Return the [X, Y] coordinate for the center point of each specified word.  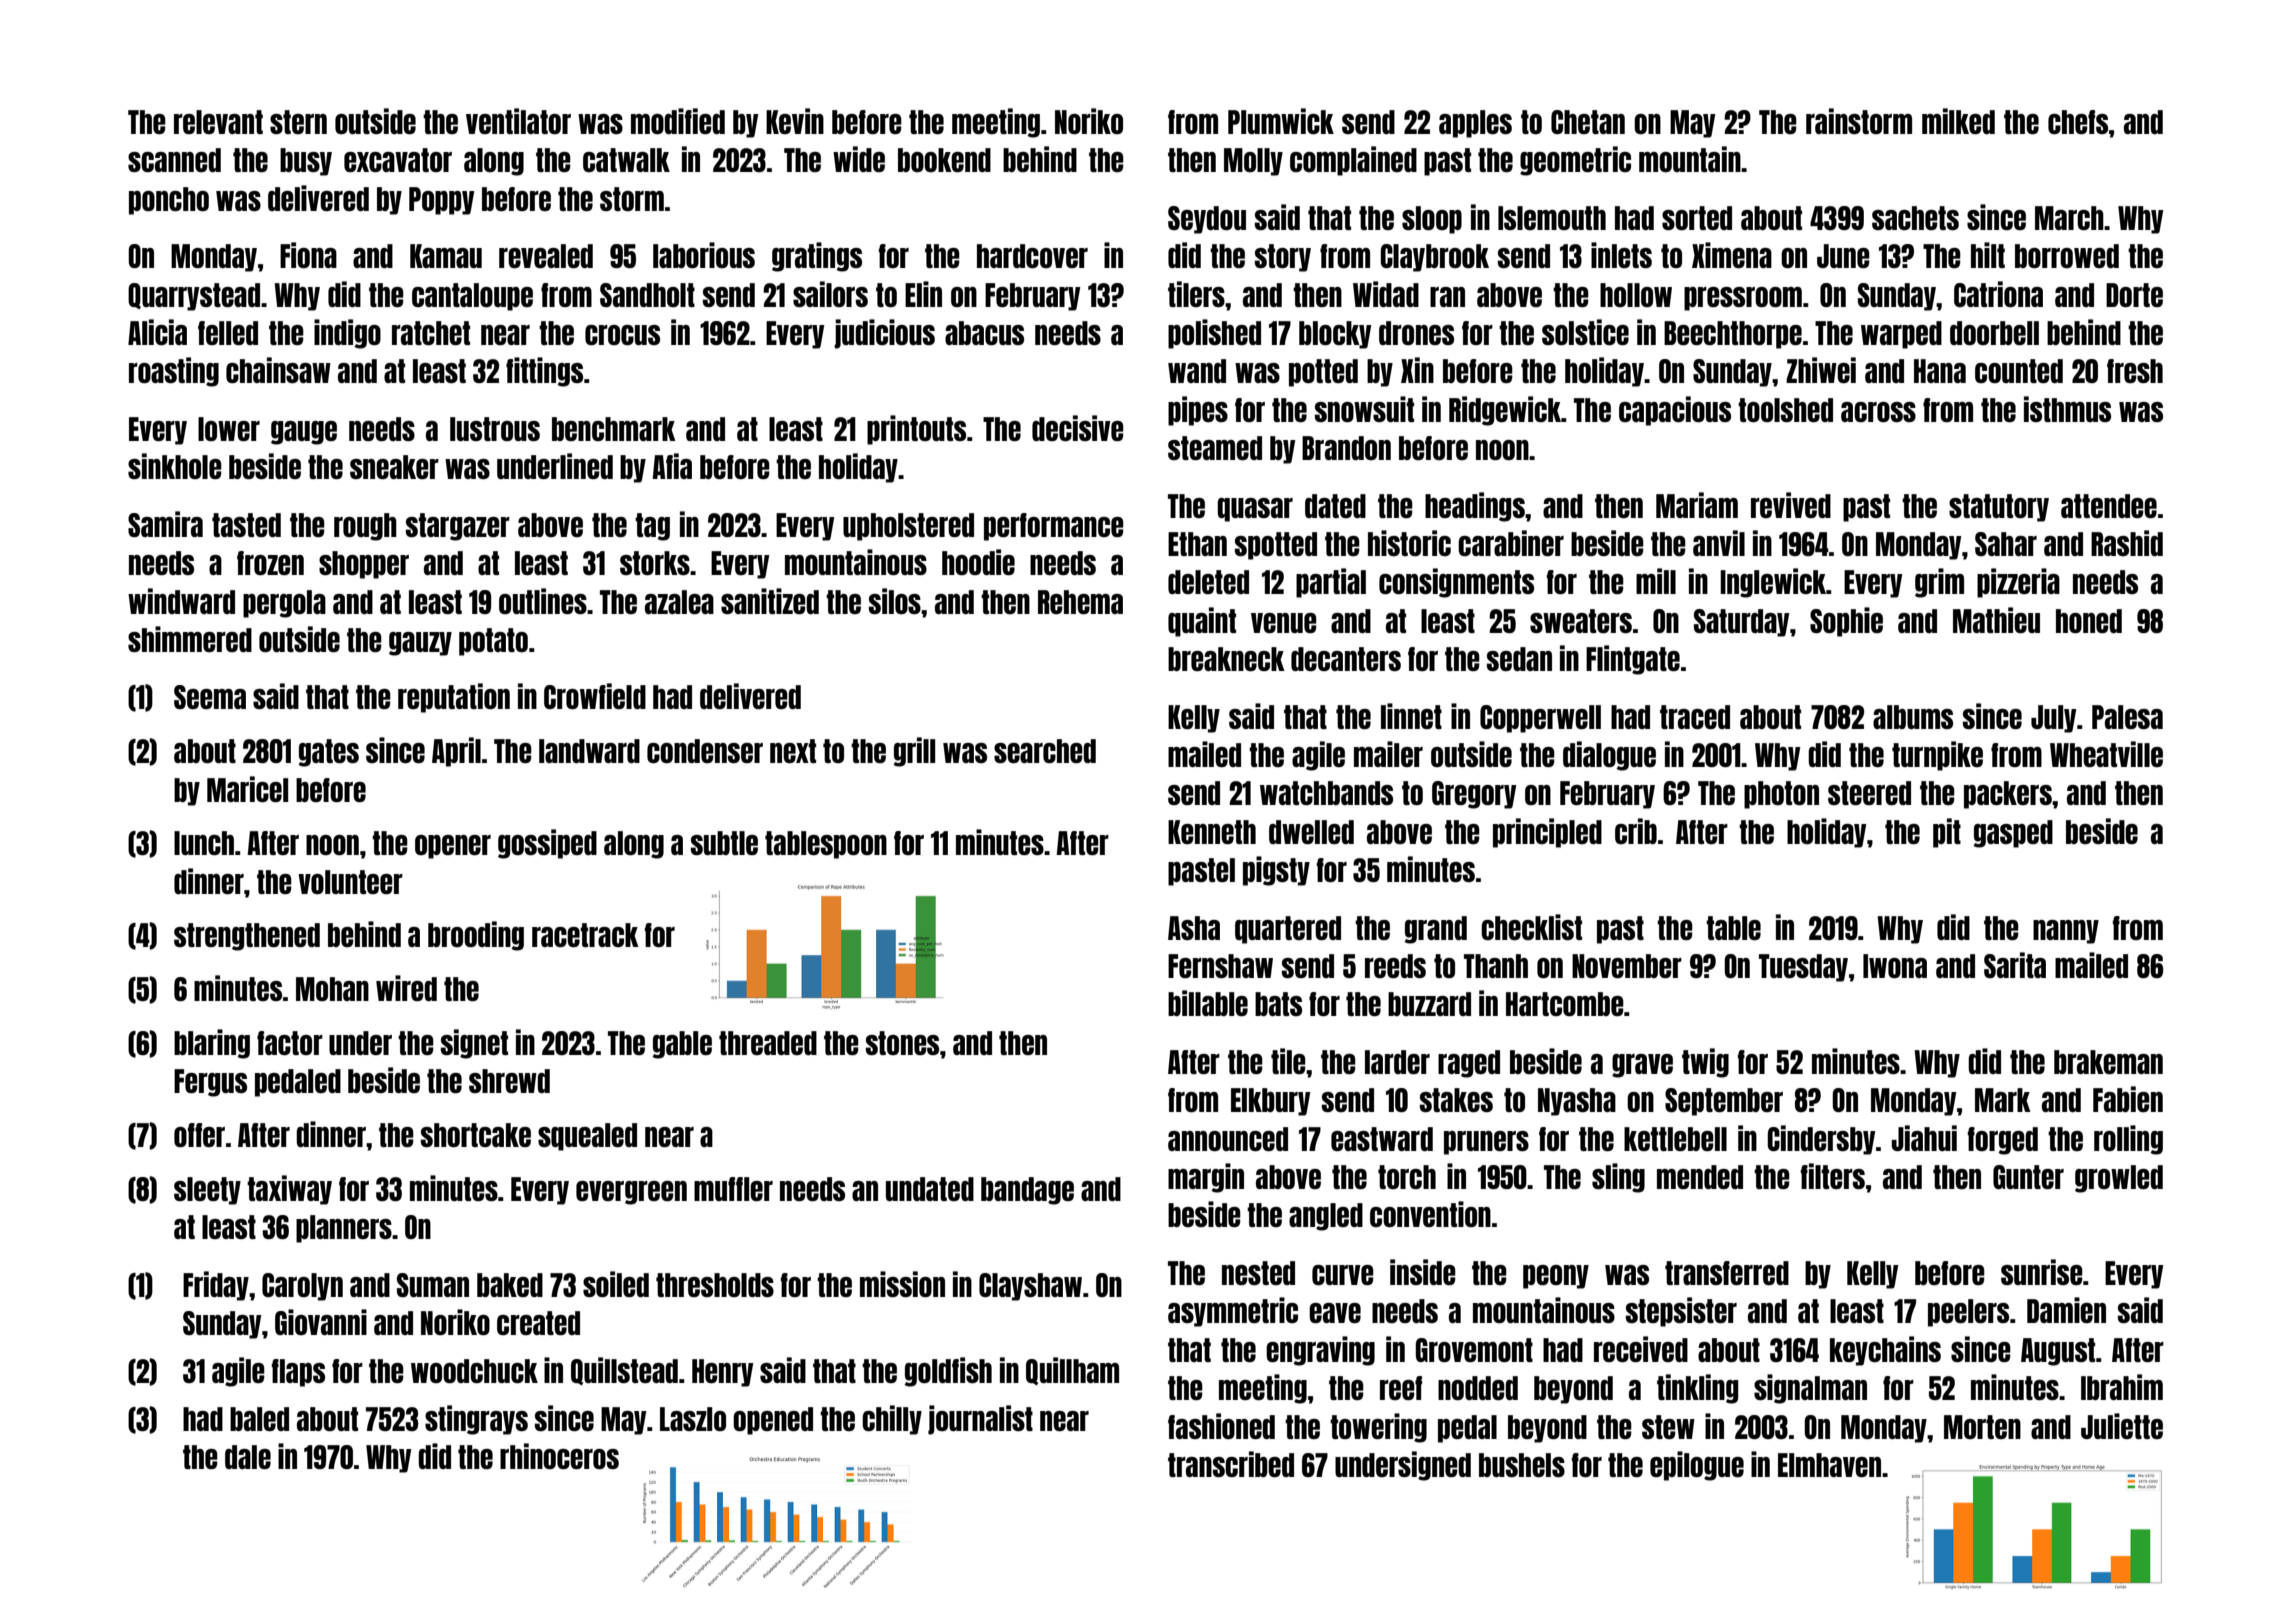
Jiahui [1924, 1138]
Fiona [308, 255]
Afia [672, 466]
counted [2019, 371]
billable [1208, 1003]
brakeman [2108, 1062]
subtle [724, 843]
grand [1435, 930]
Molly [1253, 162]
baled [259, 1419]
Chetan [1588, 122]
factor [290, 1043]
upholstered [908, 527]
